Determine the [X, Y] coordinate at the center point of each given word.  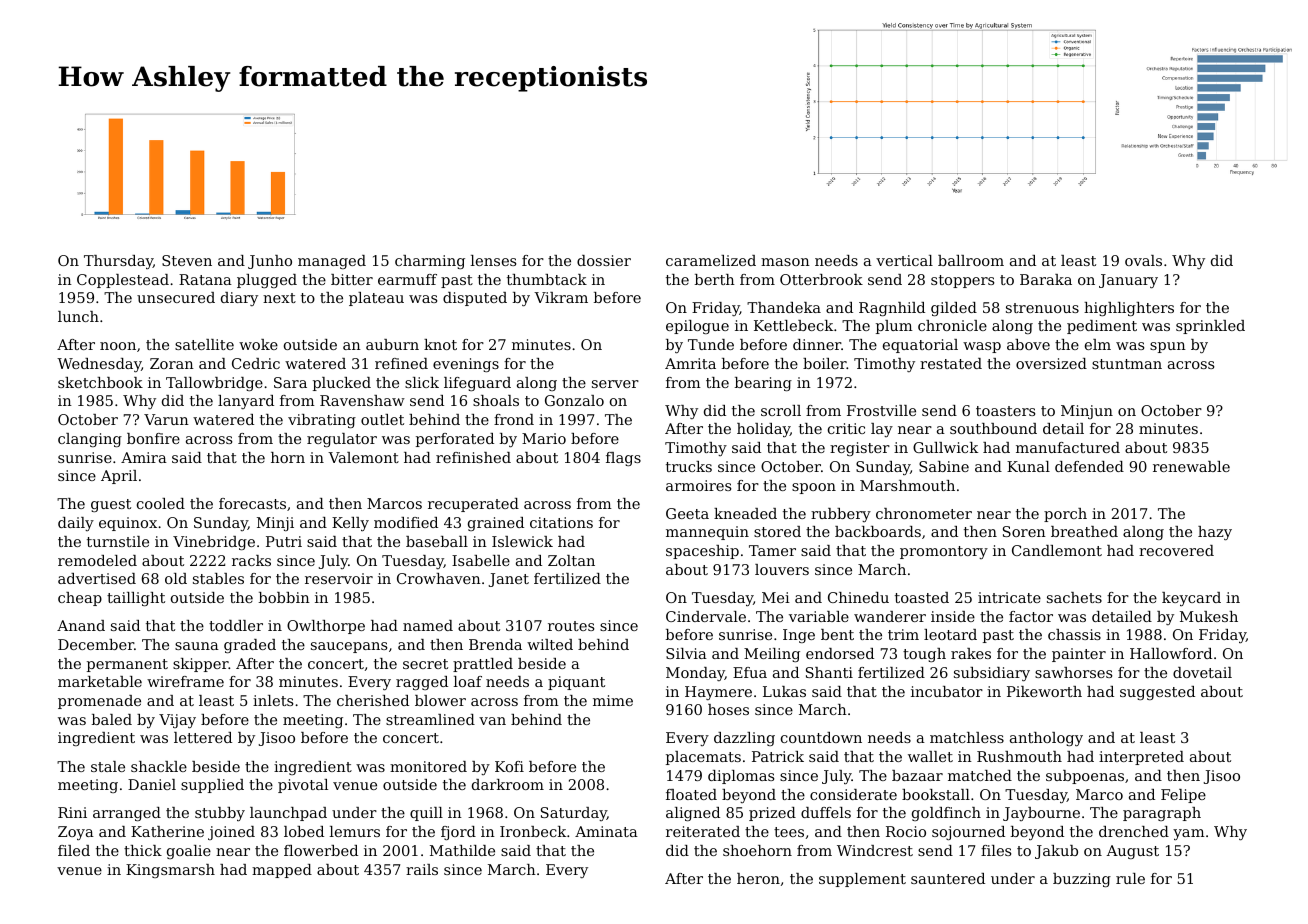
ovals [1143, 260]
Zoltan [571, 560]
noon [118, 346]
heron [758, 878]
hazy [1215, 533]
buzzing [1082, 880]
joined [231, 833]
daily [76, 524]
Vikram [561, 297]
